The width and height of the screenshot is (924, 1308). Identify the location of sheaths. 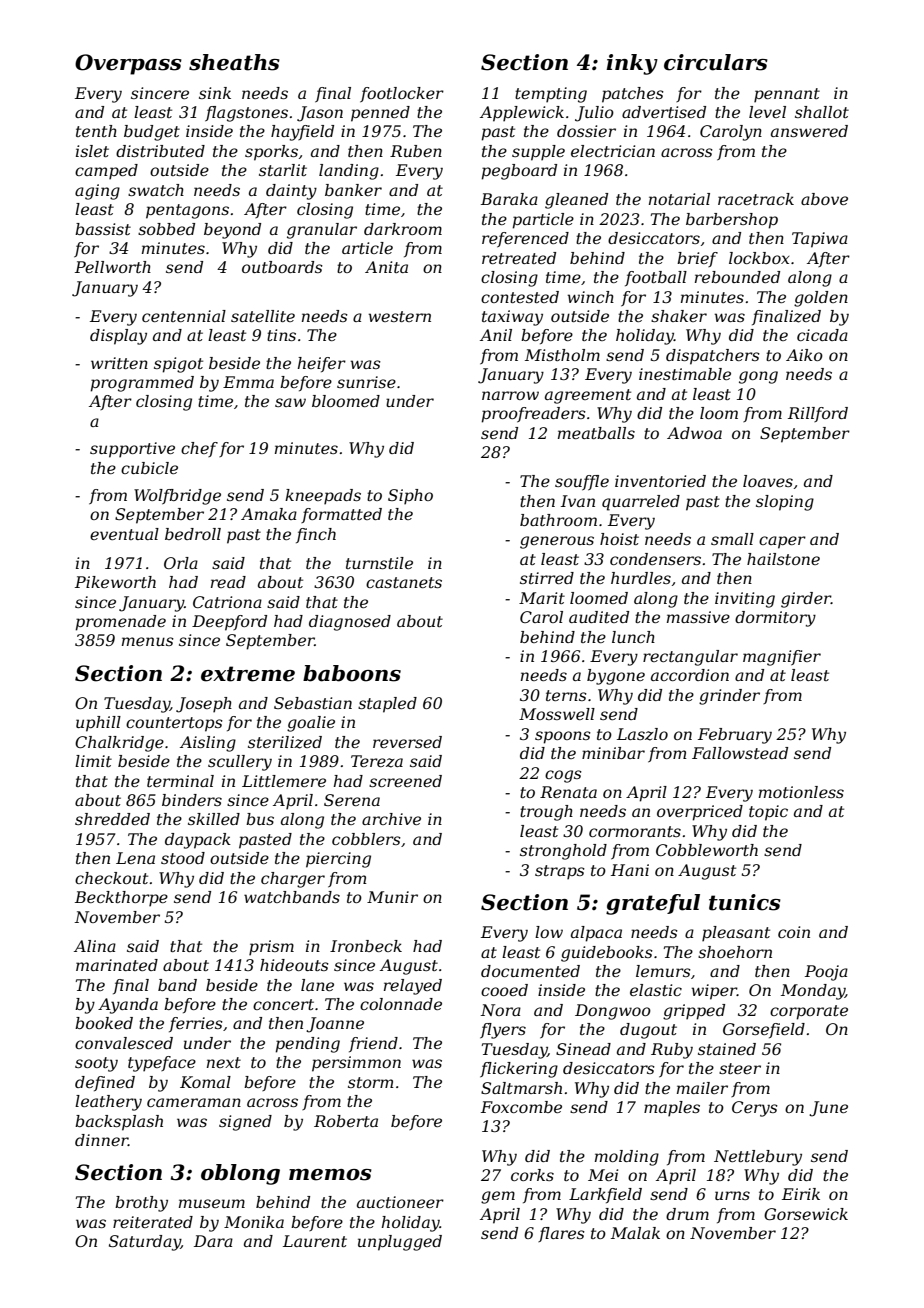
(234, 62).
